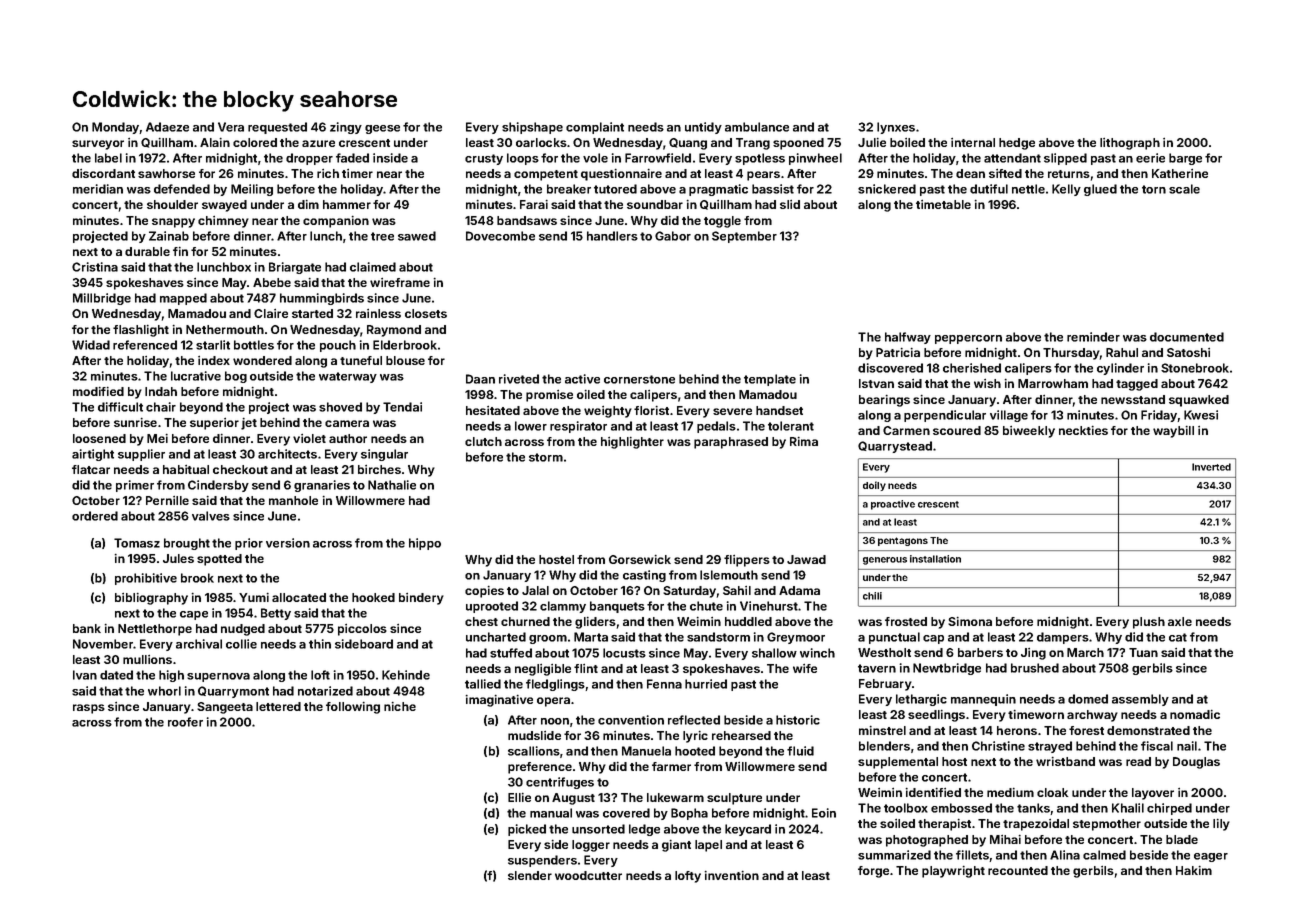 The height and width of the screenshot is (924, 1308). What do you see at coordinates (530, 875) in the screenshot?
I see `slender` at bounding box center [530, 875].
